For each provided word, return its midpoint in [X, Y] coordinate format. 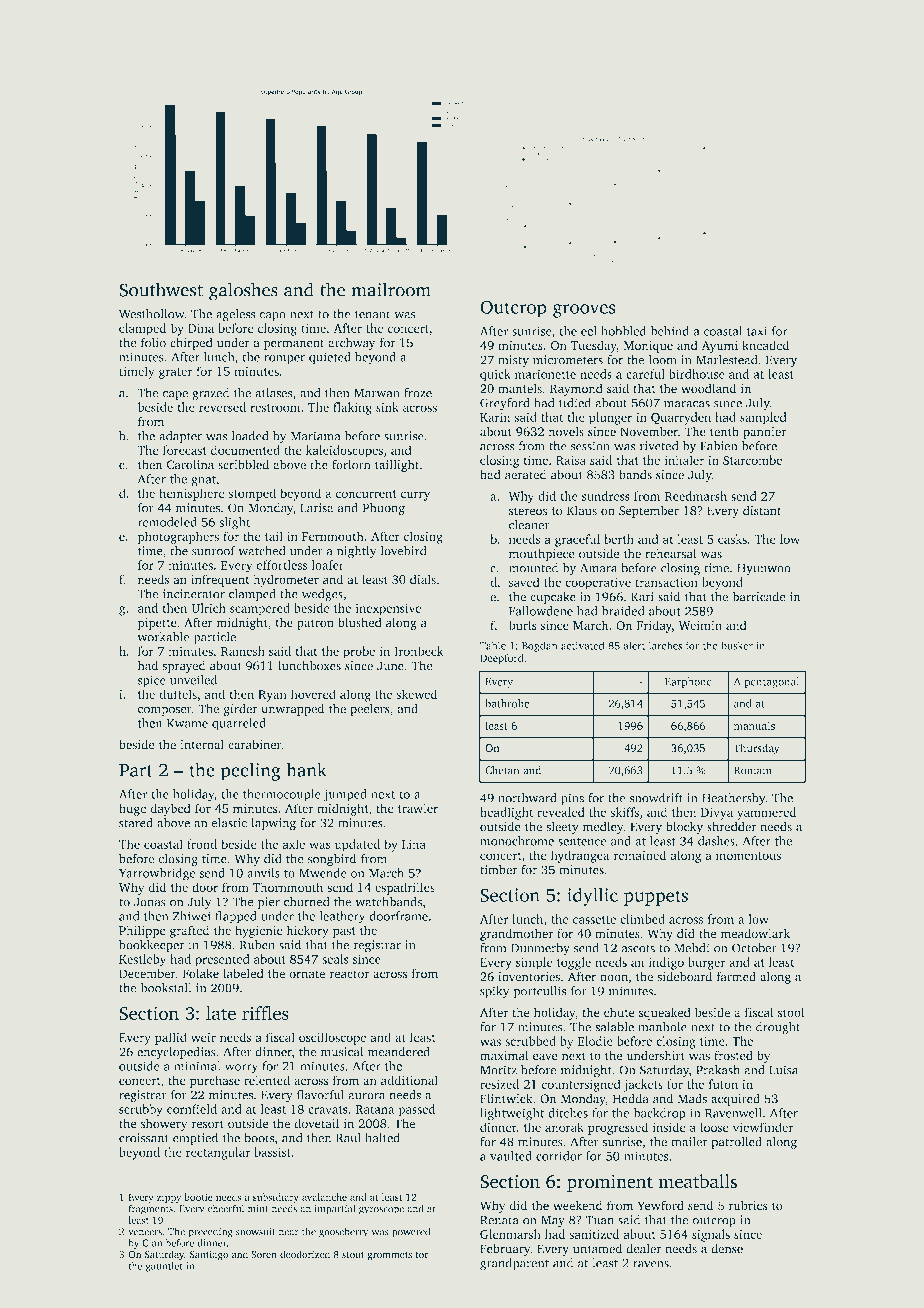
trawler [418, 808]
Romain [753, 770]
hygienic [258, 931]
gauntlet [164, 1267]
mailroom [391, 289]
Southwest [161, 289]
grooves [584, 311]
